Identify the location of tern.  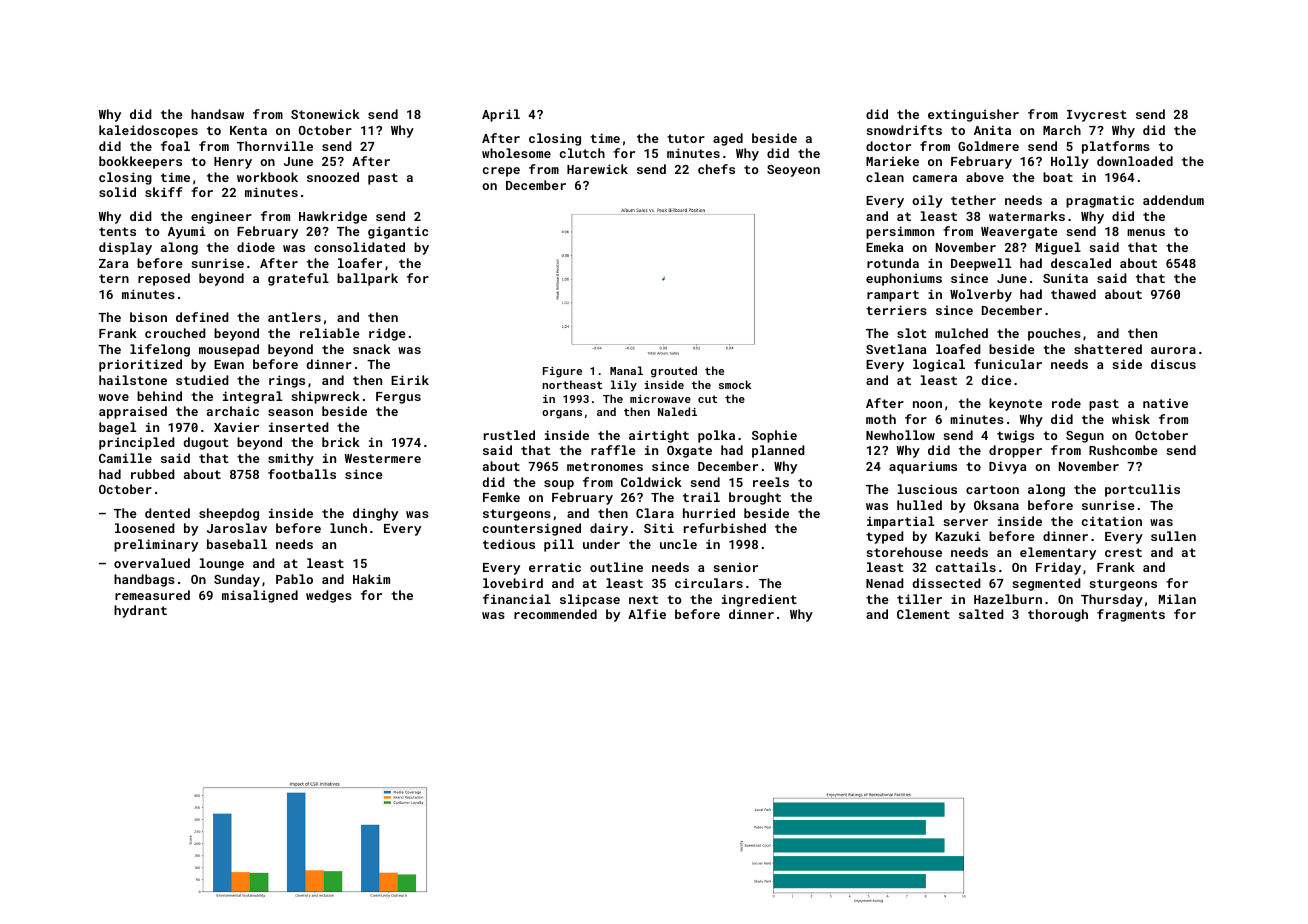
(114, 278).
